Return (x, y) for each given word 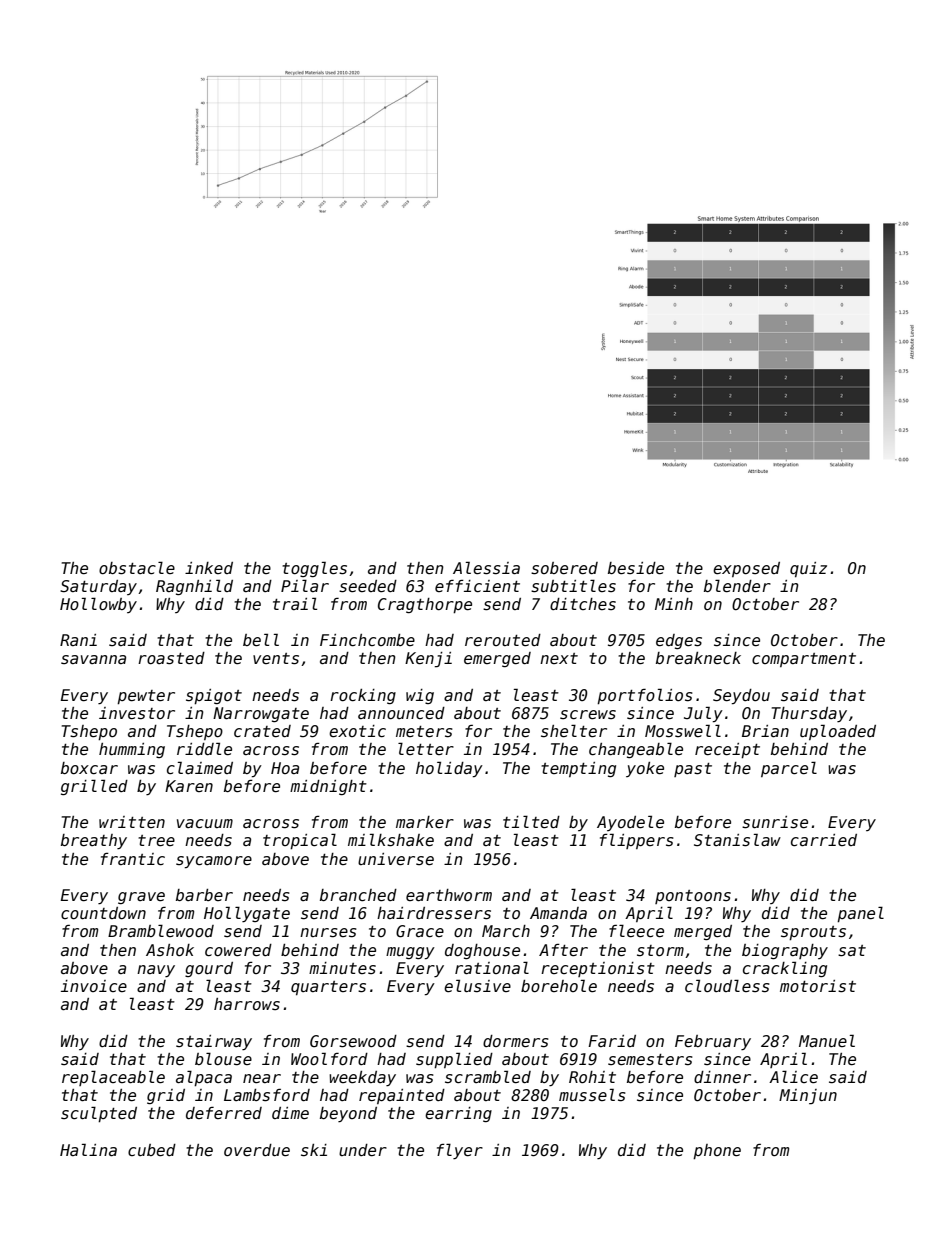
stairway (214, 1042)
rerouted (503, 640)
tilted (531, 821)
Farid (612, 1041)
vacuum (205, 823)
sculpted (99, 1114)
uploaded (838, 732)
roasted (171, 658)
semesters (650, 1060)
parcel (789, 769)
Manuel (827, 1040)
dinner (722, 1077)
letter (426, 748)
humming (132, 750)
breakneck (698, 658)
